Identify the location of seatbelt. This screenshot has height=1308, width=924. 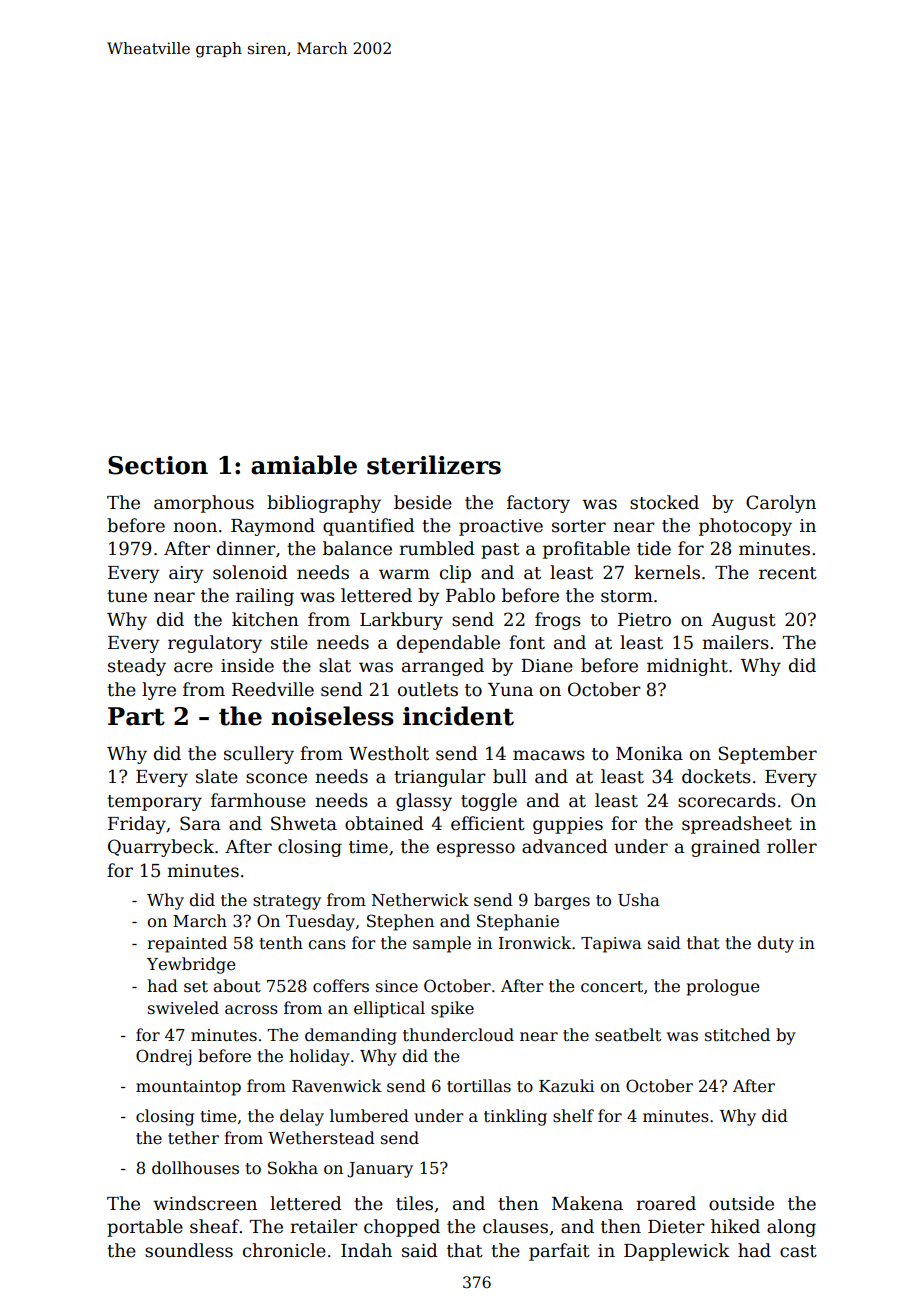
(628, 1035).
